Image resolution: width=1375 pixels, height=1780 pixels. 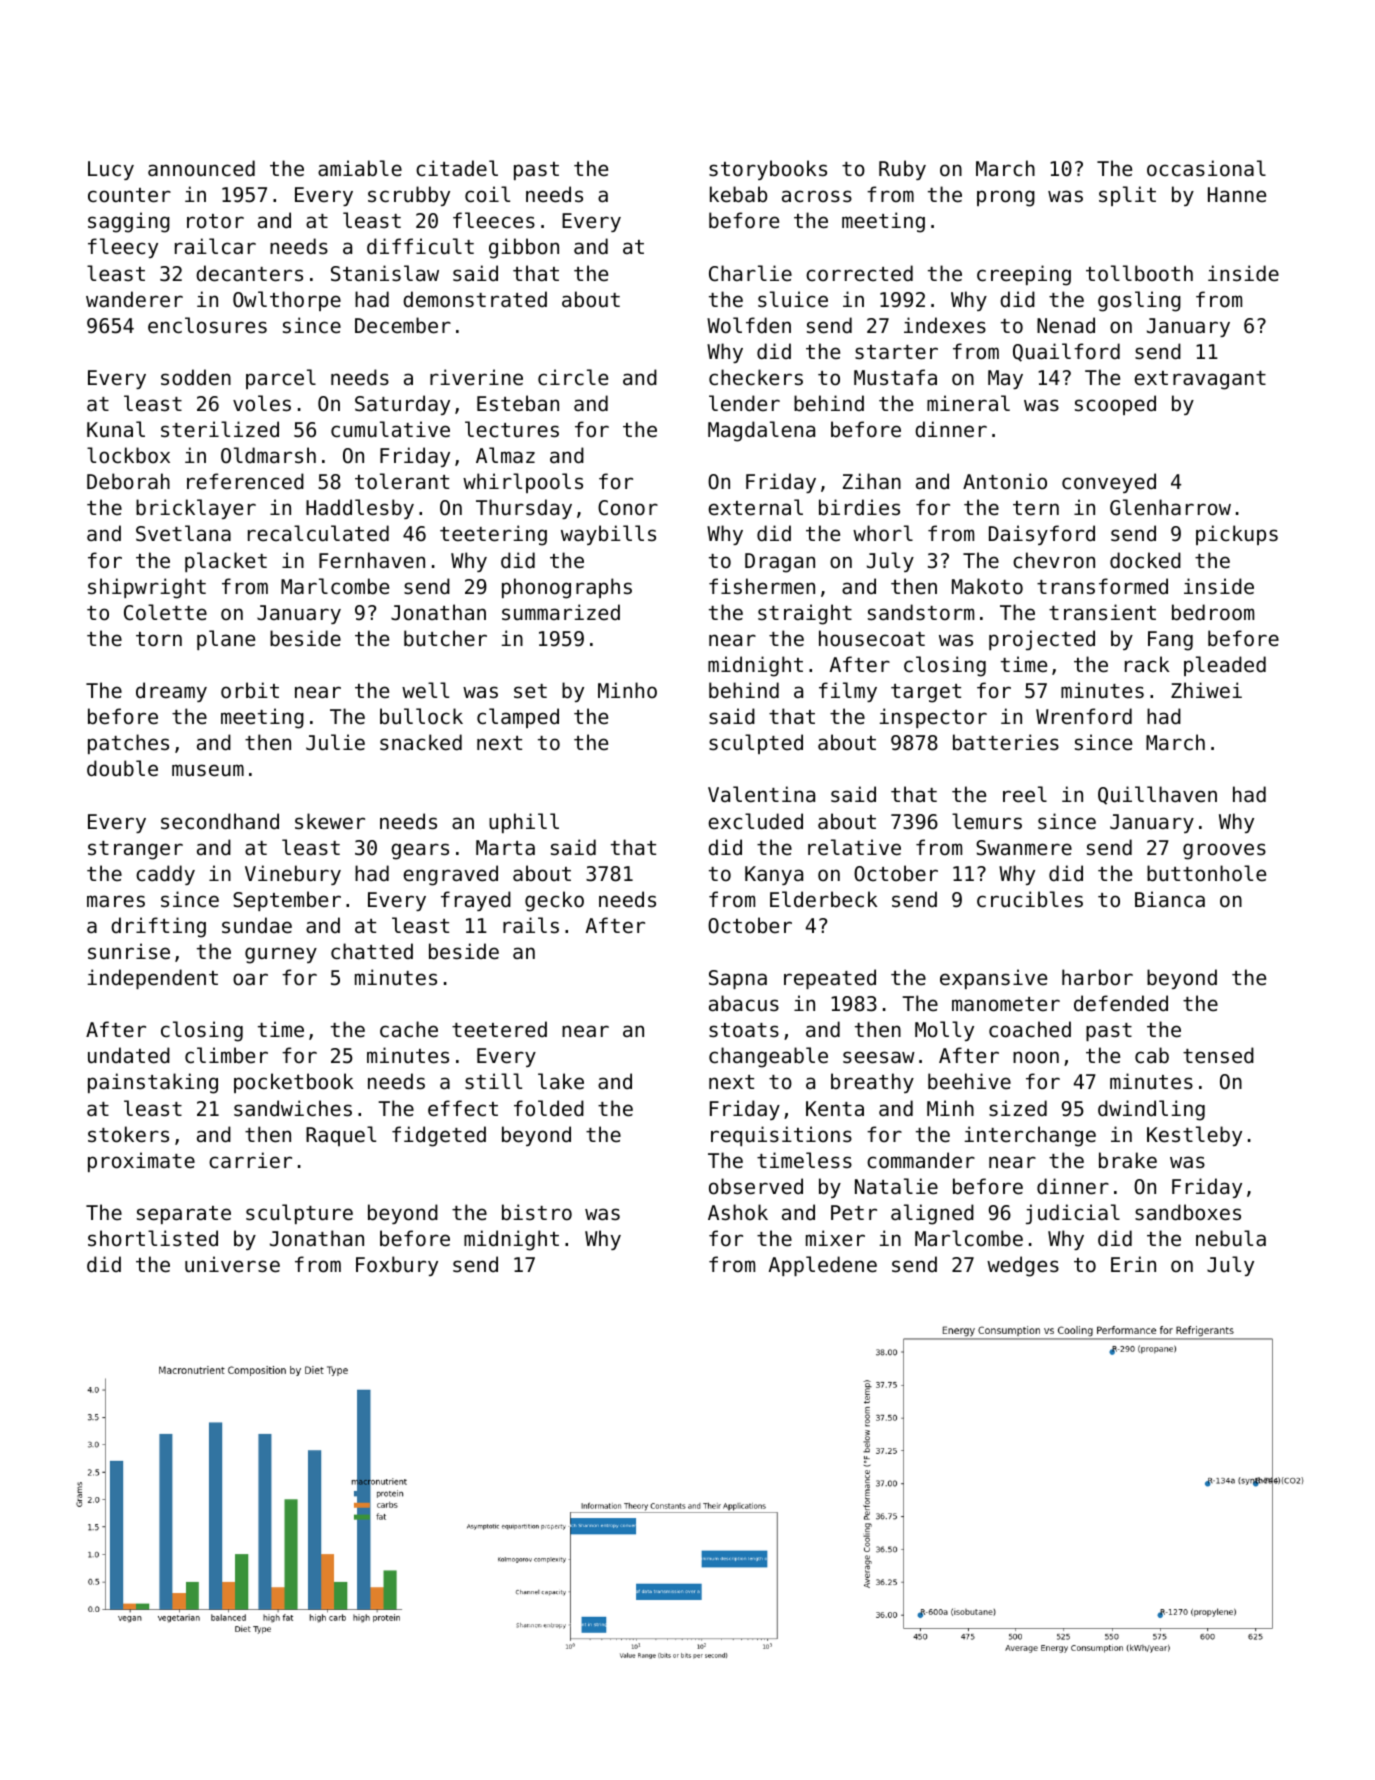 I want to click on circle, so click(x=573, y=377).
